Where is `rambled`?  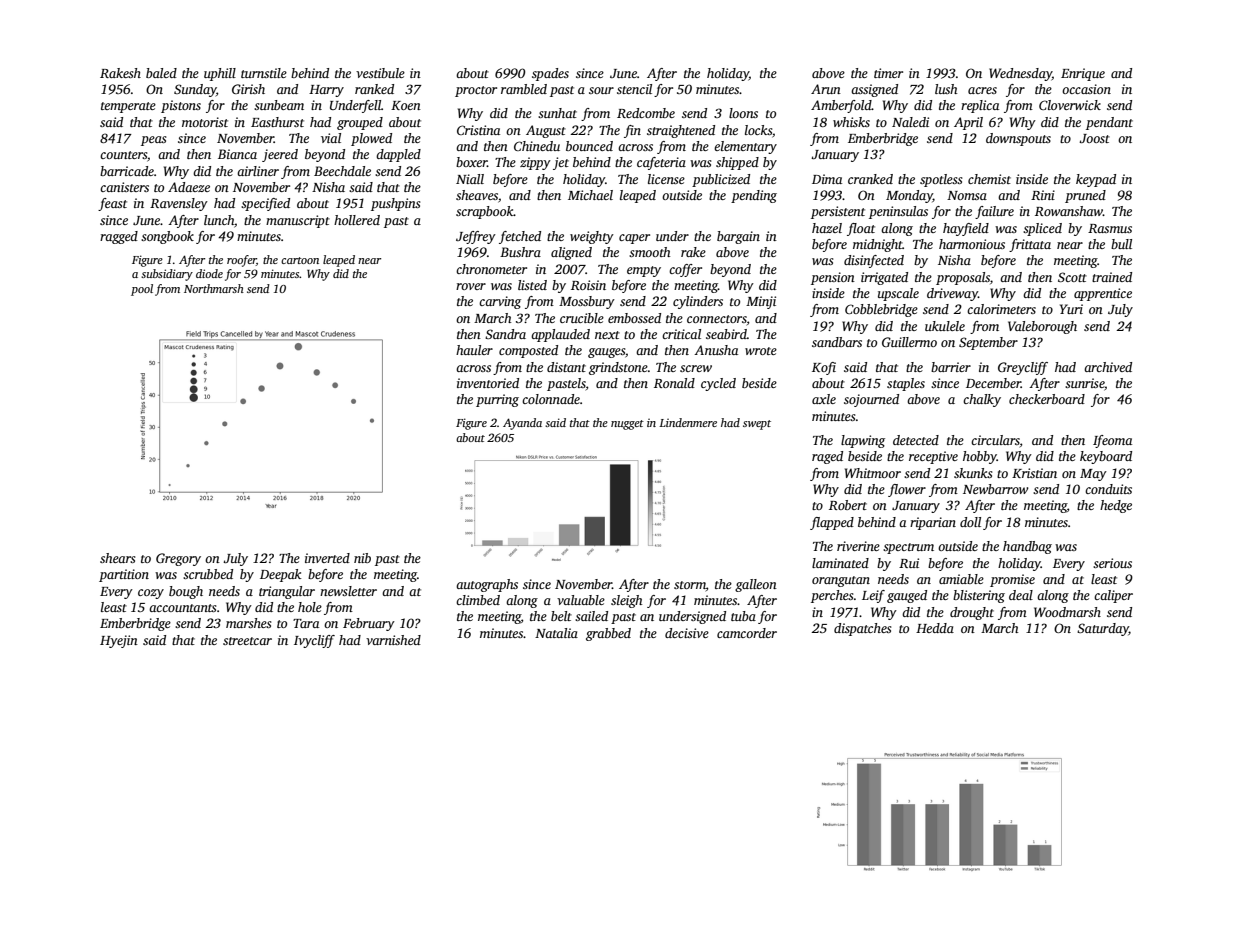
rambled is located at coordinates (524, 89).
